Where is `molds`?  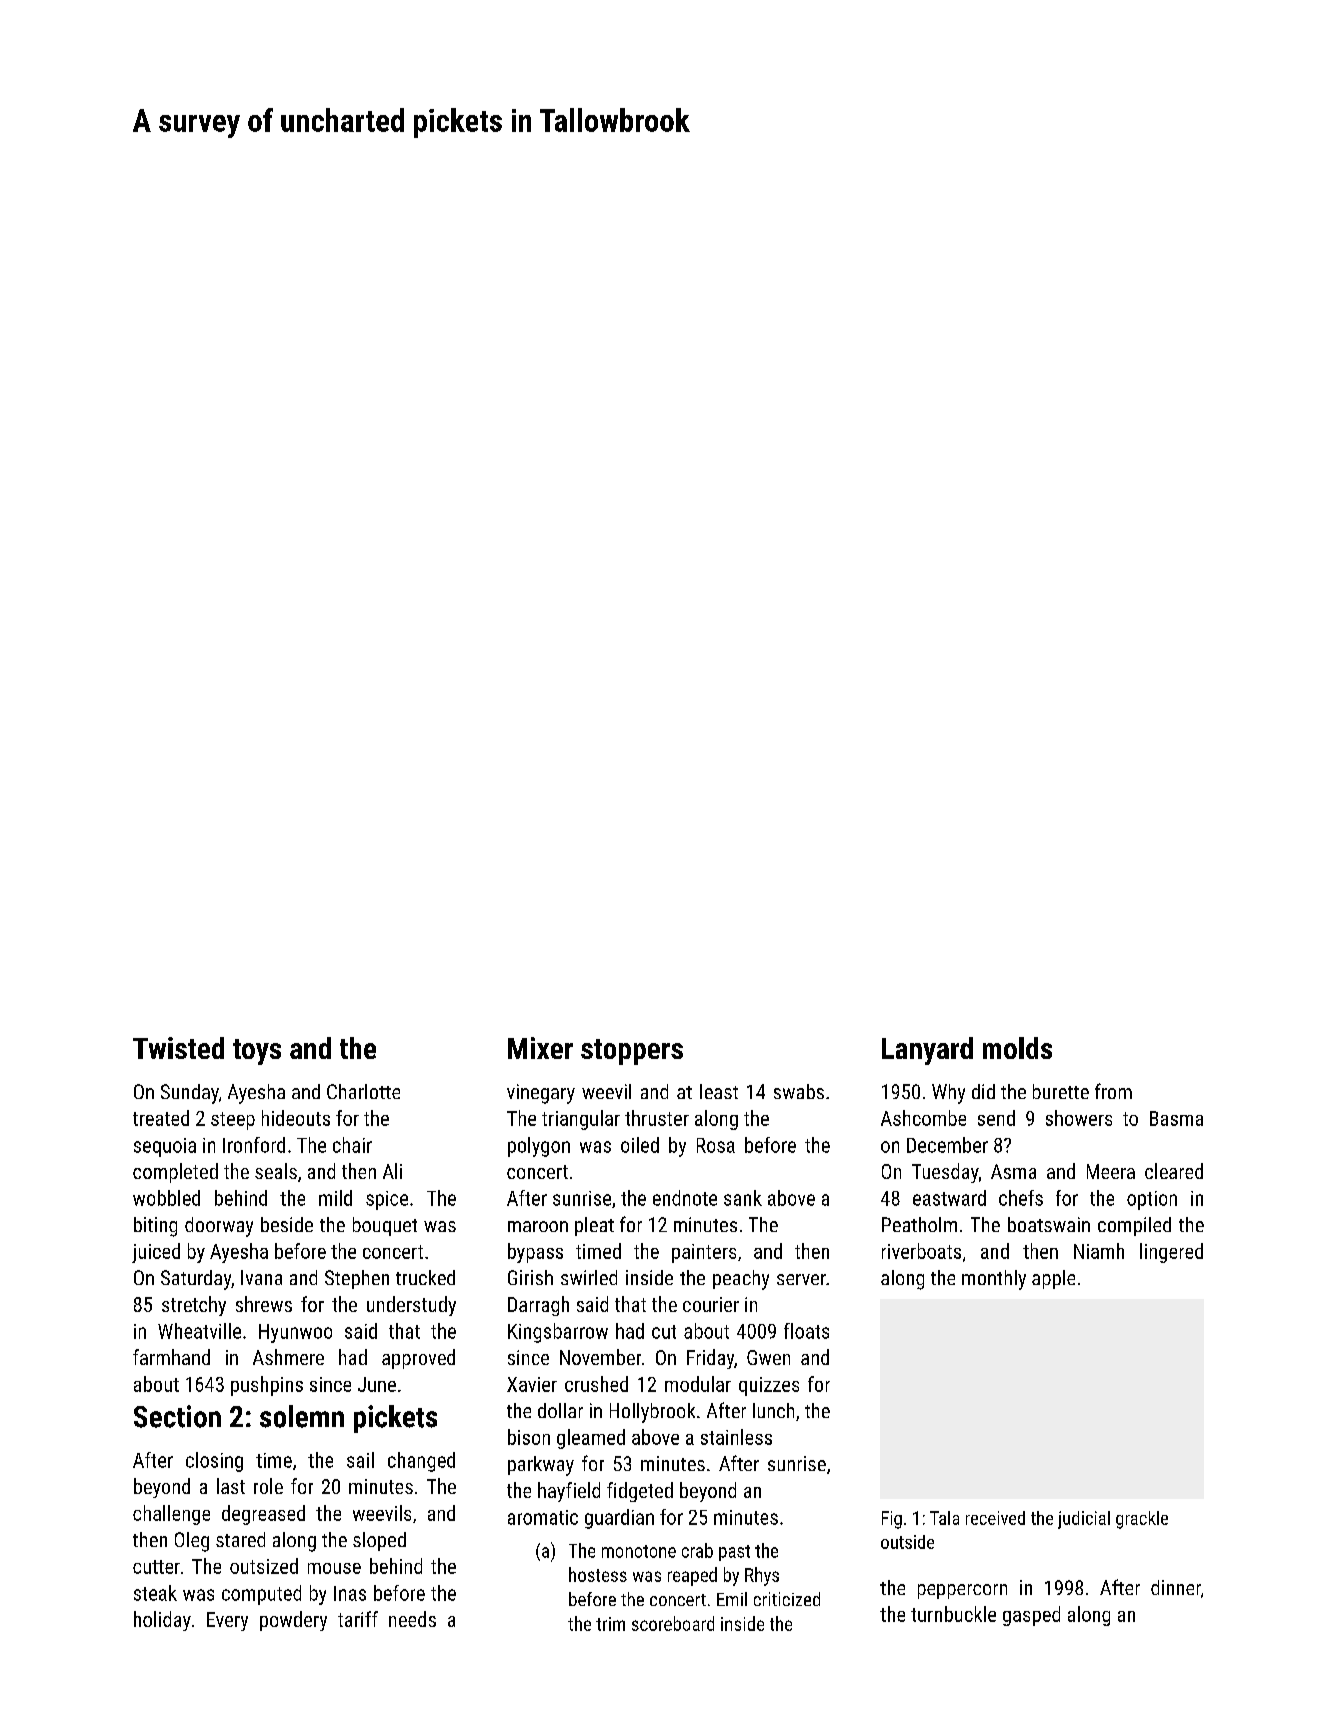 molds is located at coordinates (1017, 1048).
